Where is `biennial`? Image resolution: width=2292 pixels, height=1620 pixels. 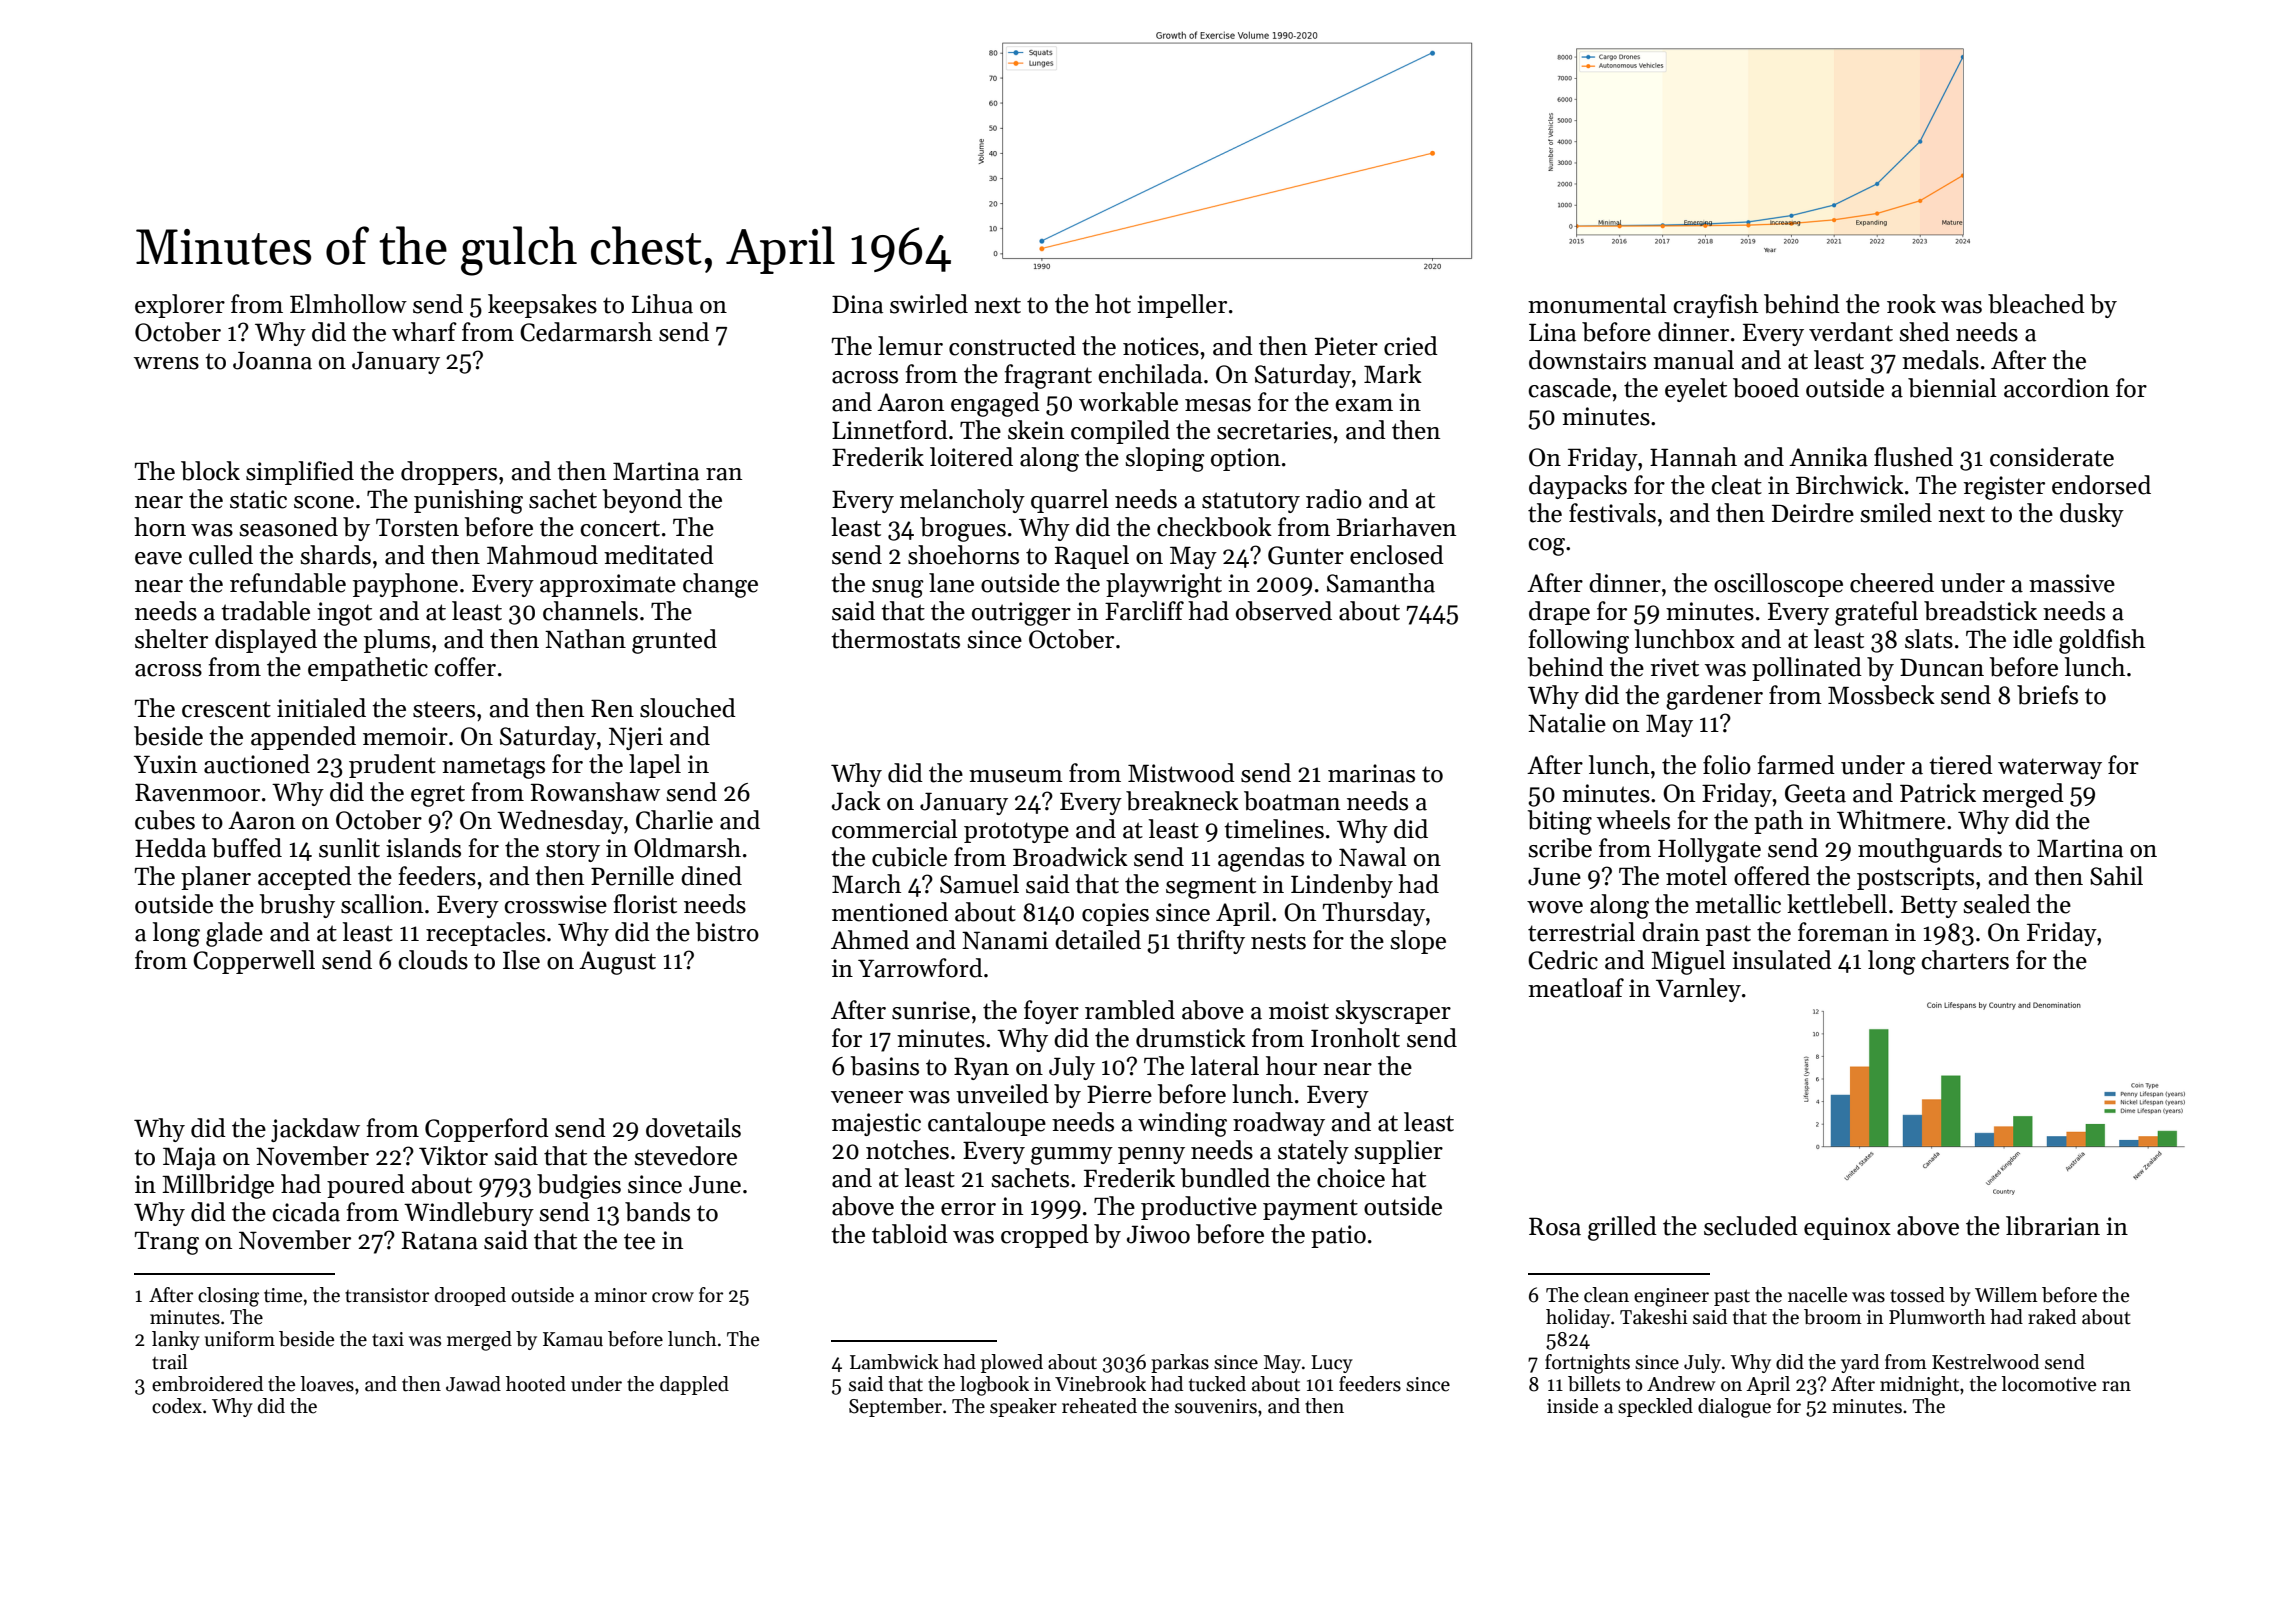 biennial is located at coordinates (1952, 388).
